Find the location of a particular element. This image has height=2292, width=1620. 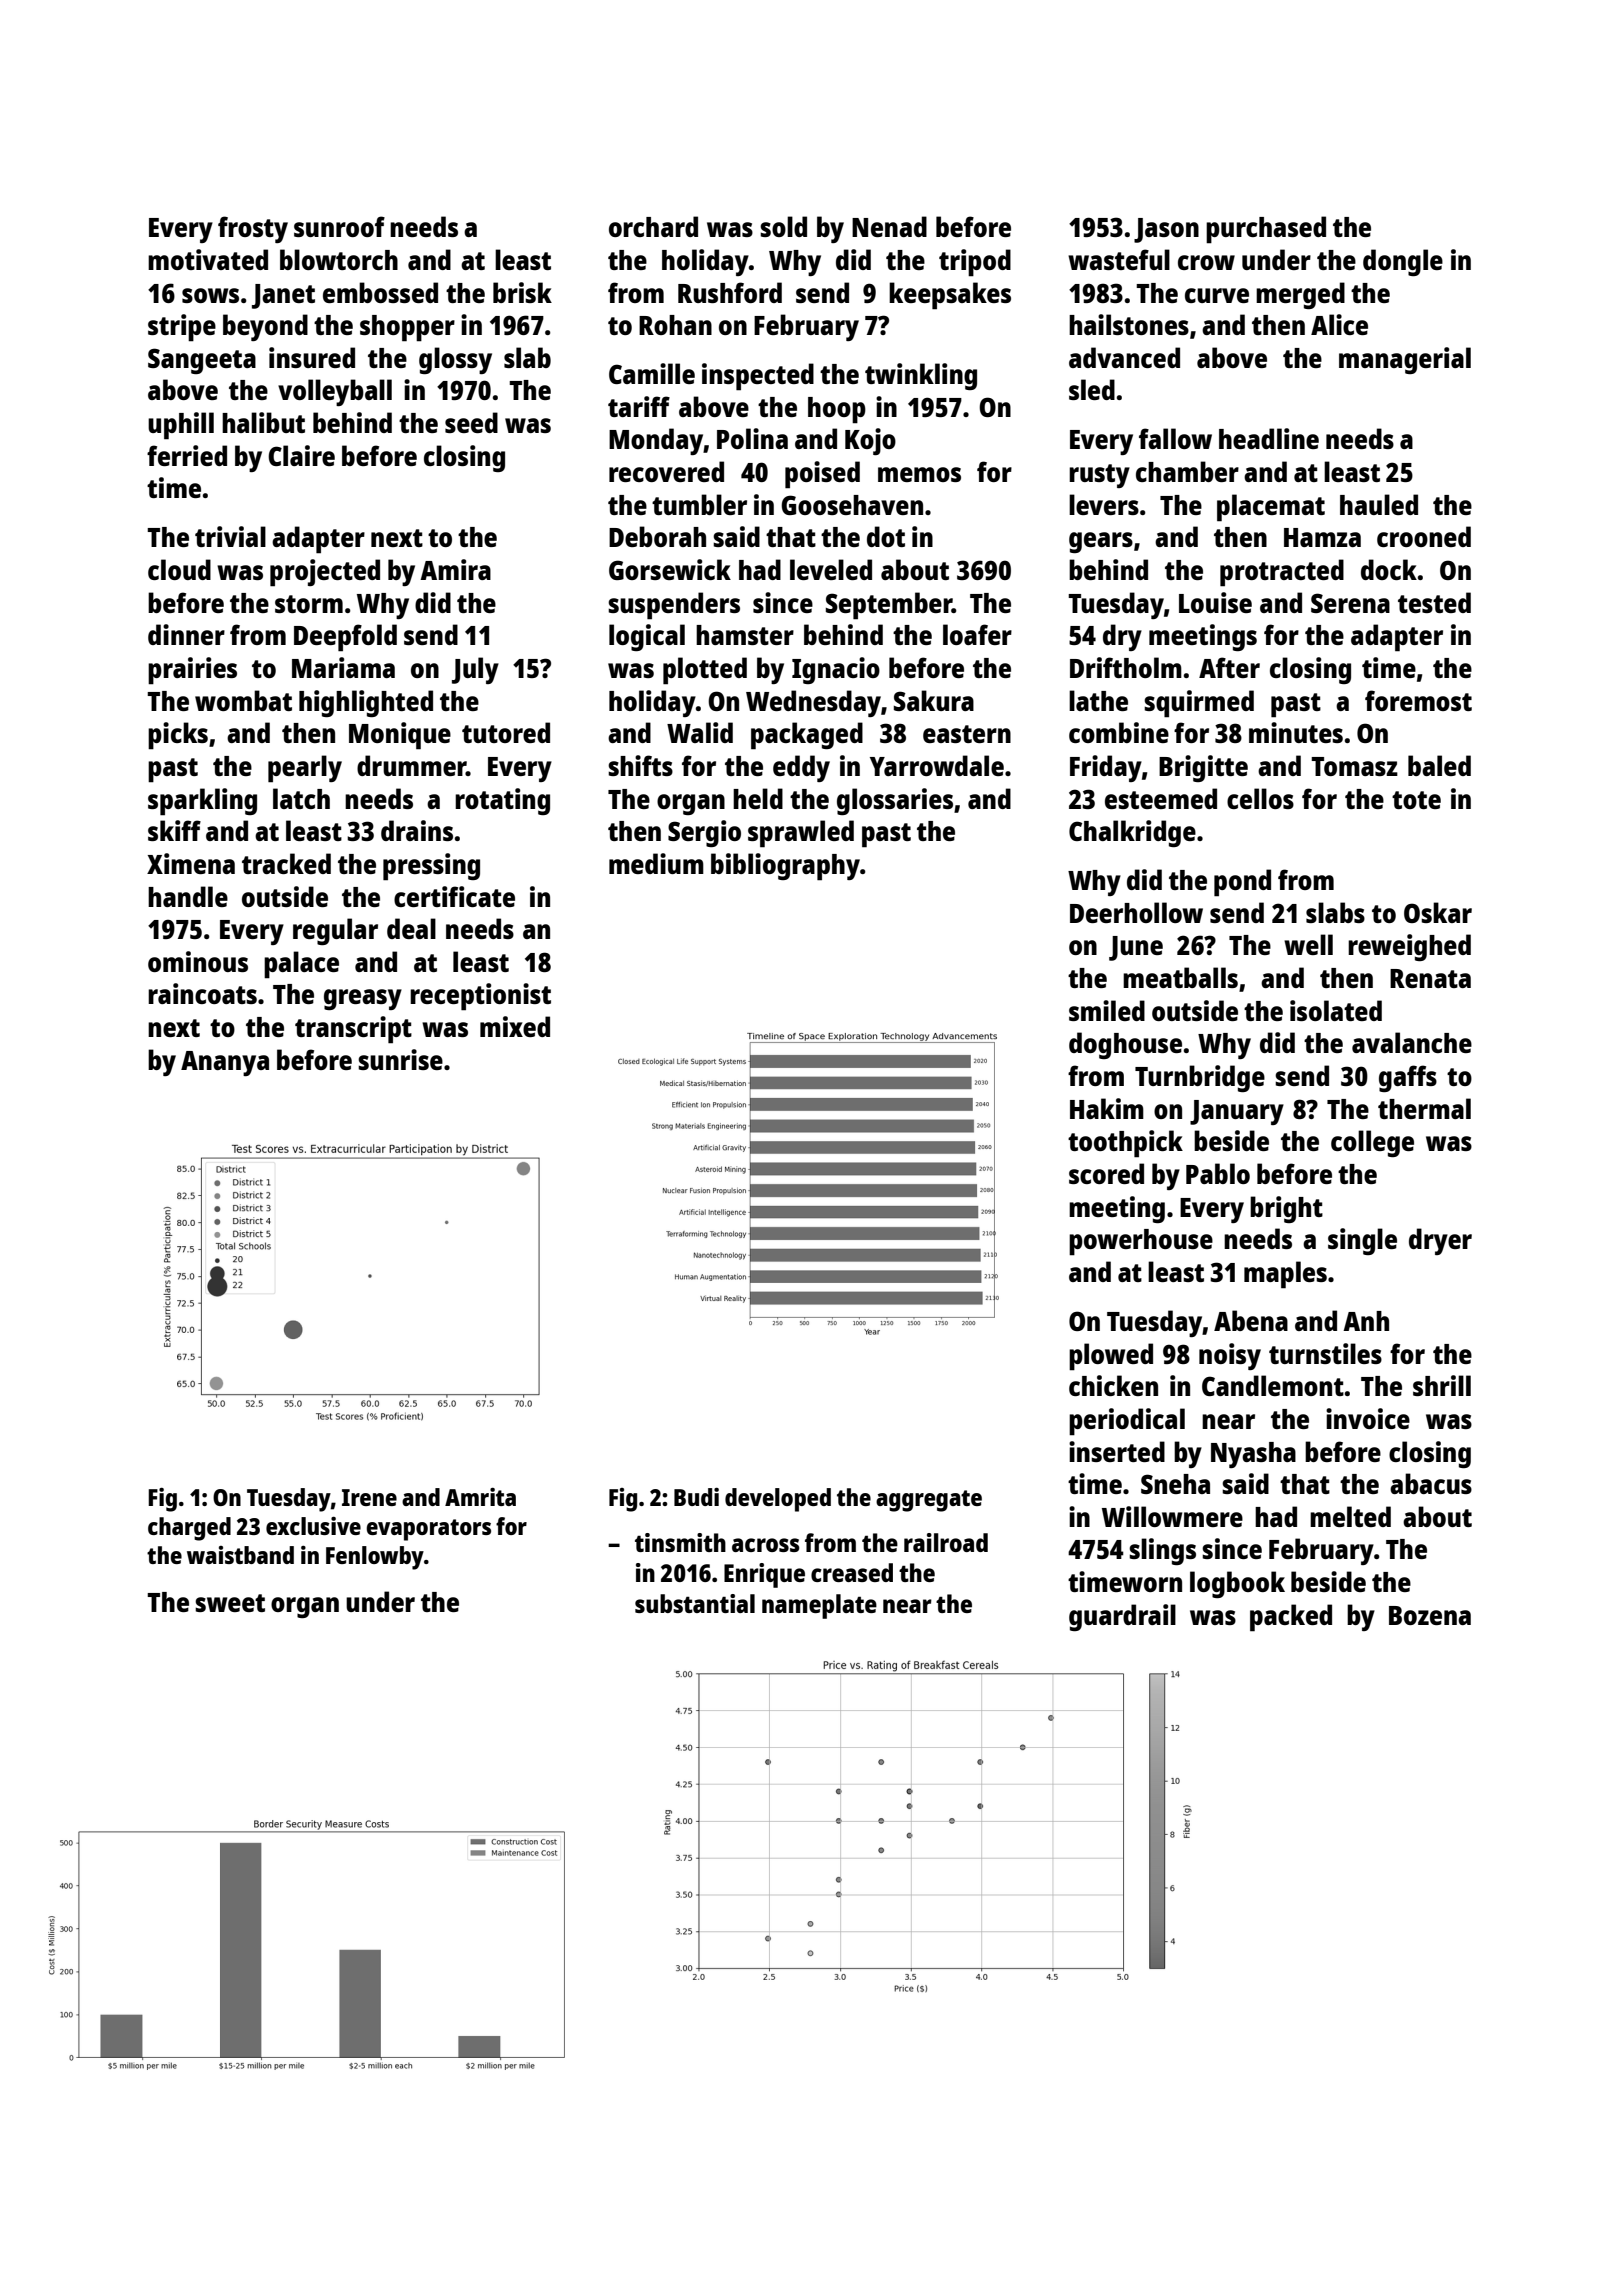

purchased is located at coordinates (1266, 230).
